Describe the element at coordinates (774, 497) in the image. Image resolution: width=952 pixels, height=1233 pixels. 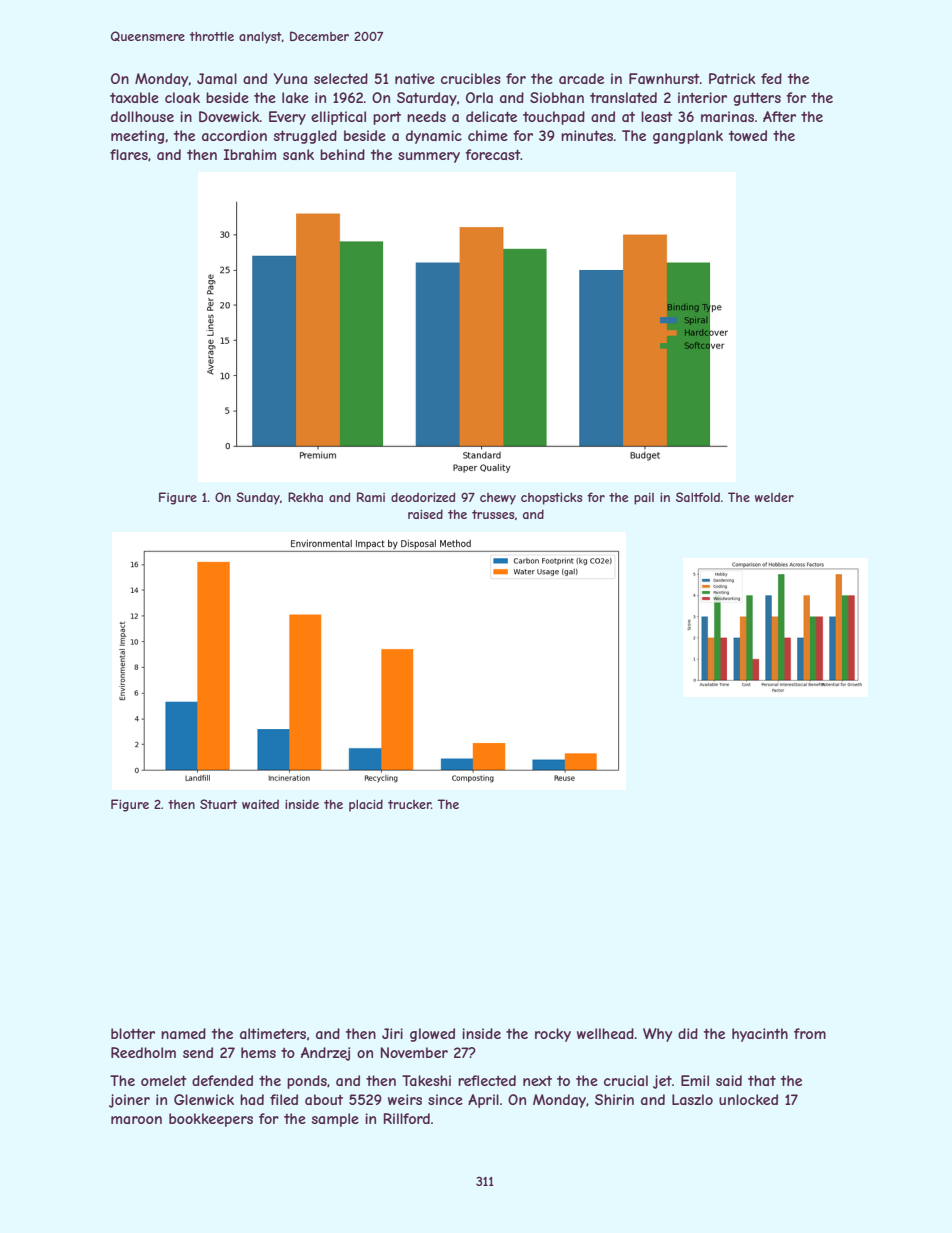
I see `welder` at that location.
